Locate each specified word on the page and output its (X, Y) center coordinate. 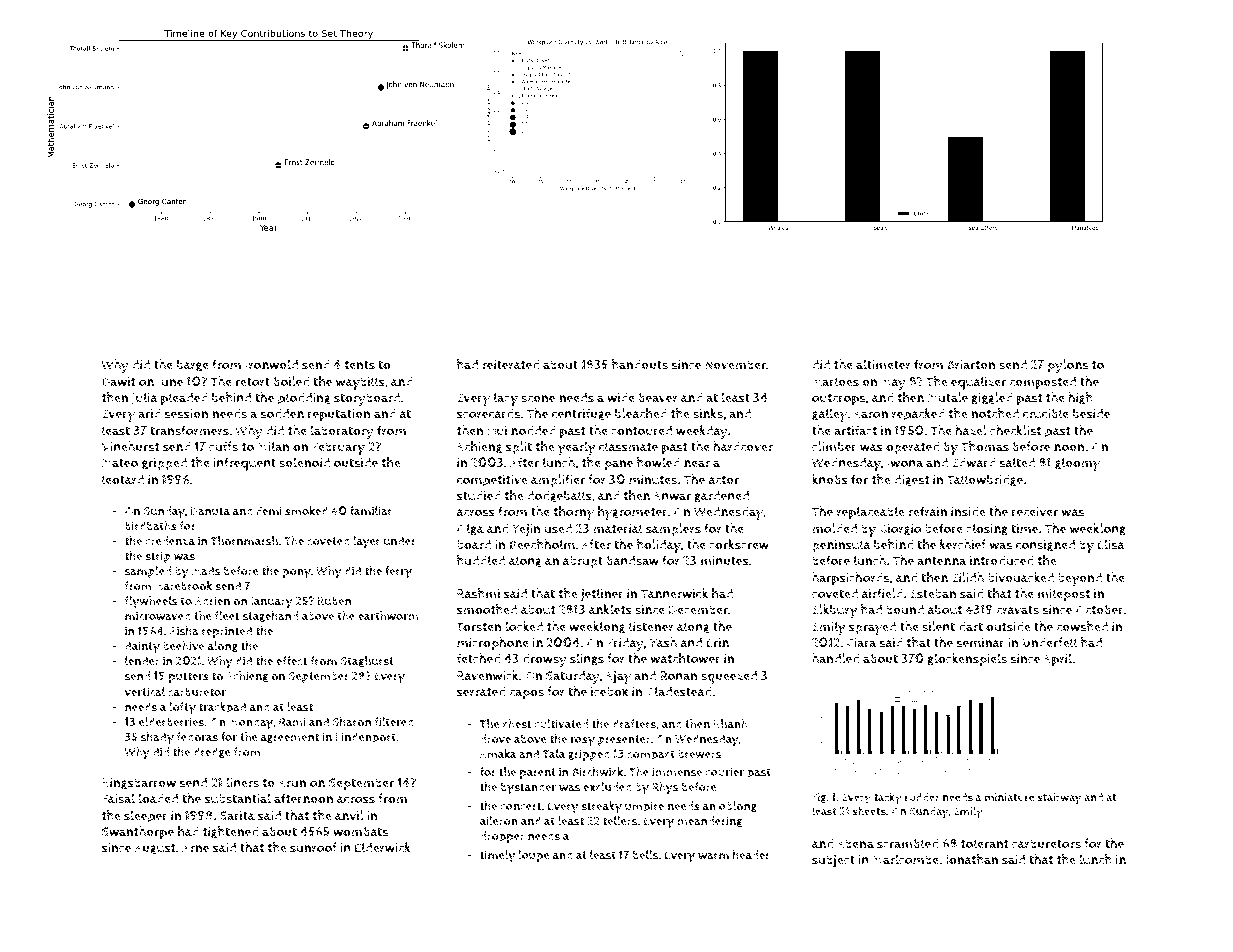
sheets (869, 811)
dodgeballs (559, 496)
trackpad (222, 708)
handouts (640, 364)
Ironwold (271, 364)
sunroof (313, 847)
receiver (1035, 512)
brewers (699, 754)
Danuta (210, 511)
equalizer (978, 383)
